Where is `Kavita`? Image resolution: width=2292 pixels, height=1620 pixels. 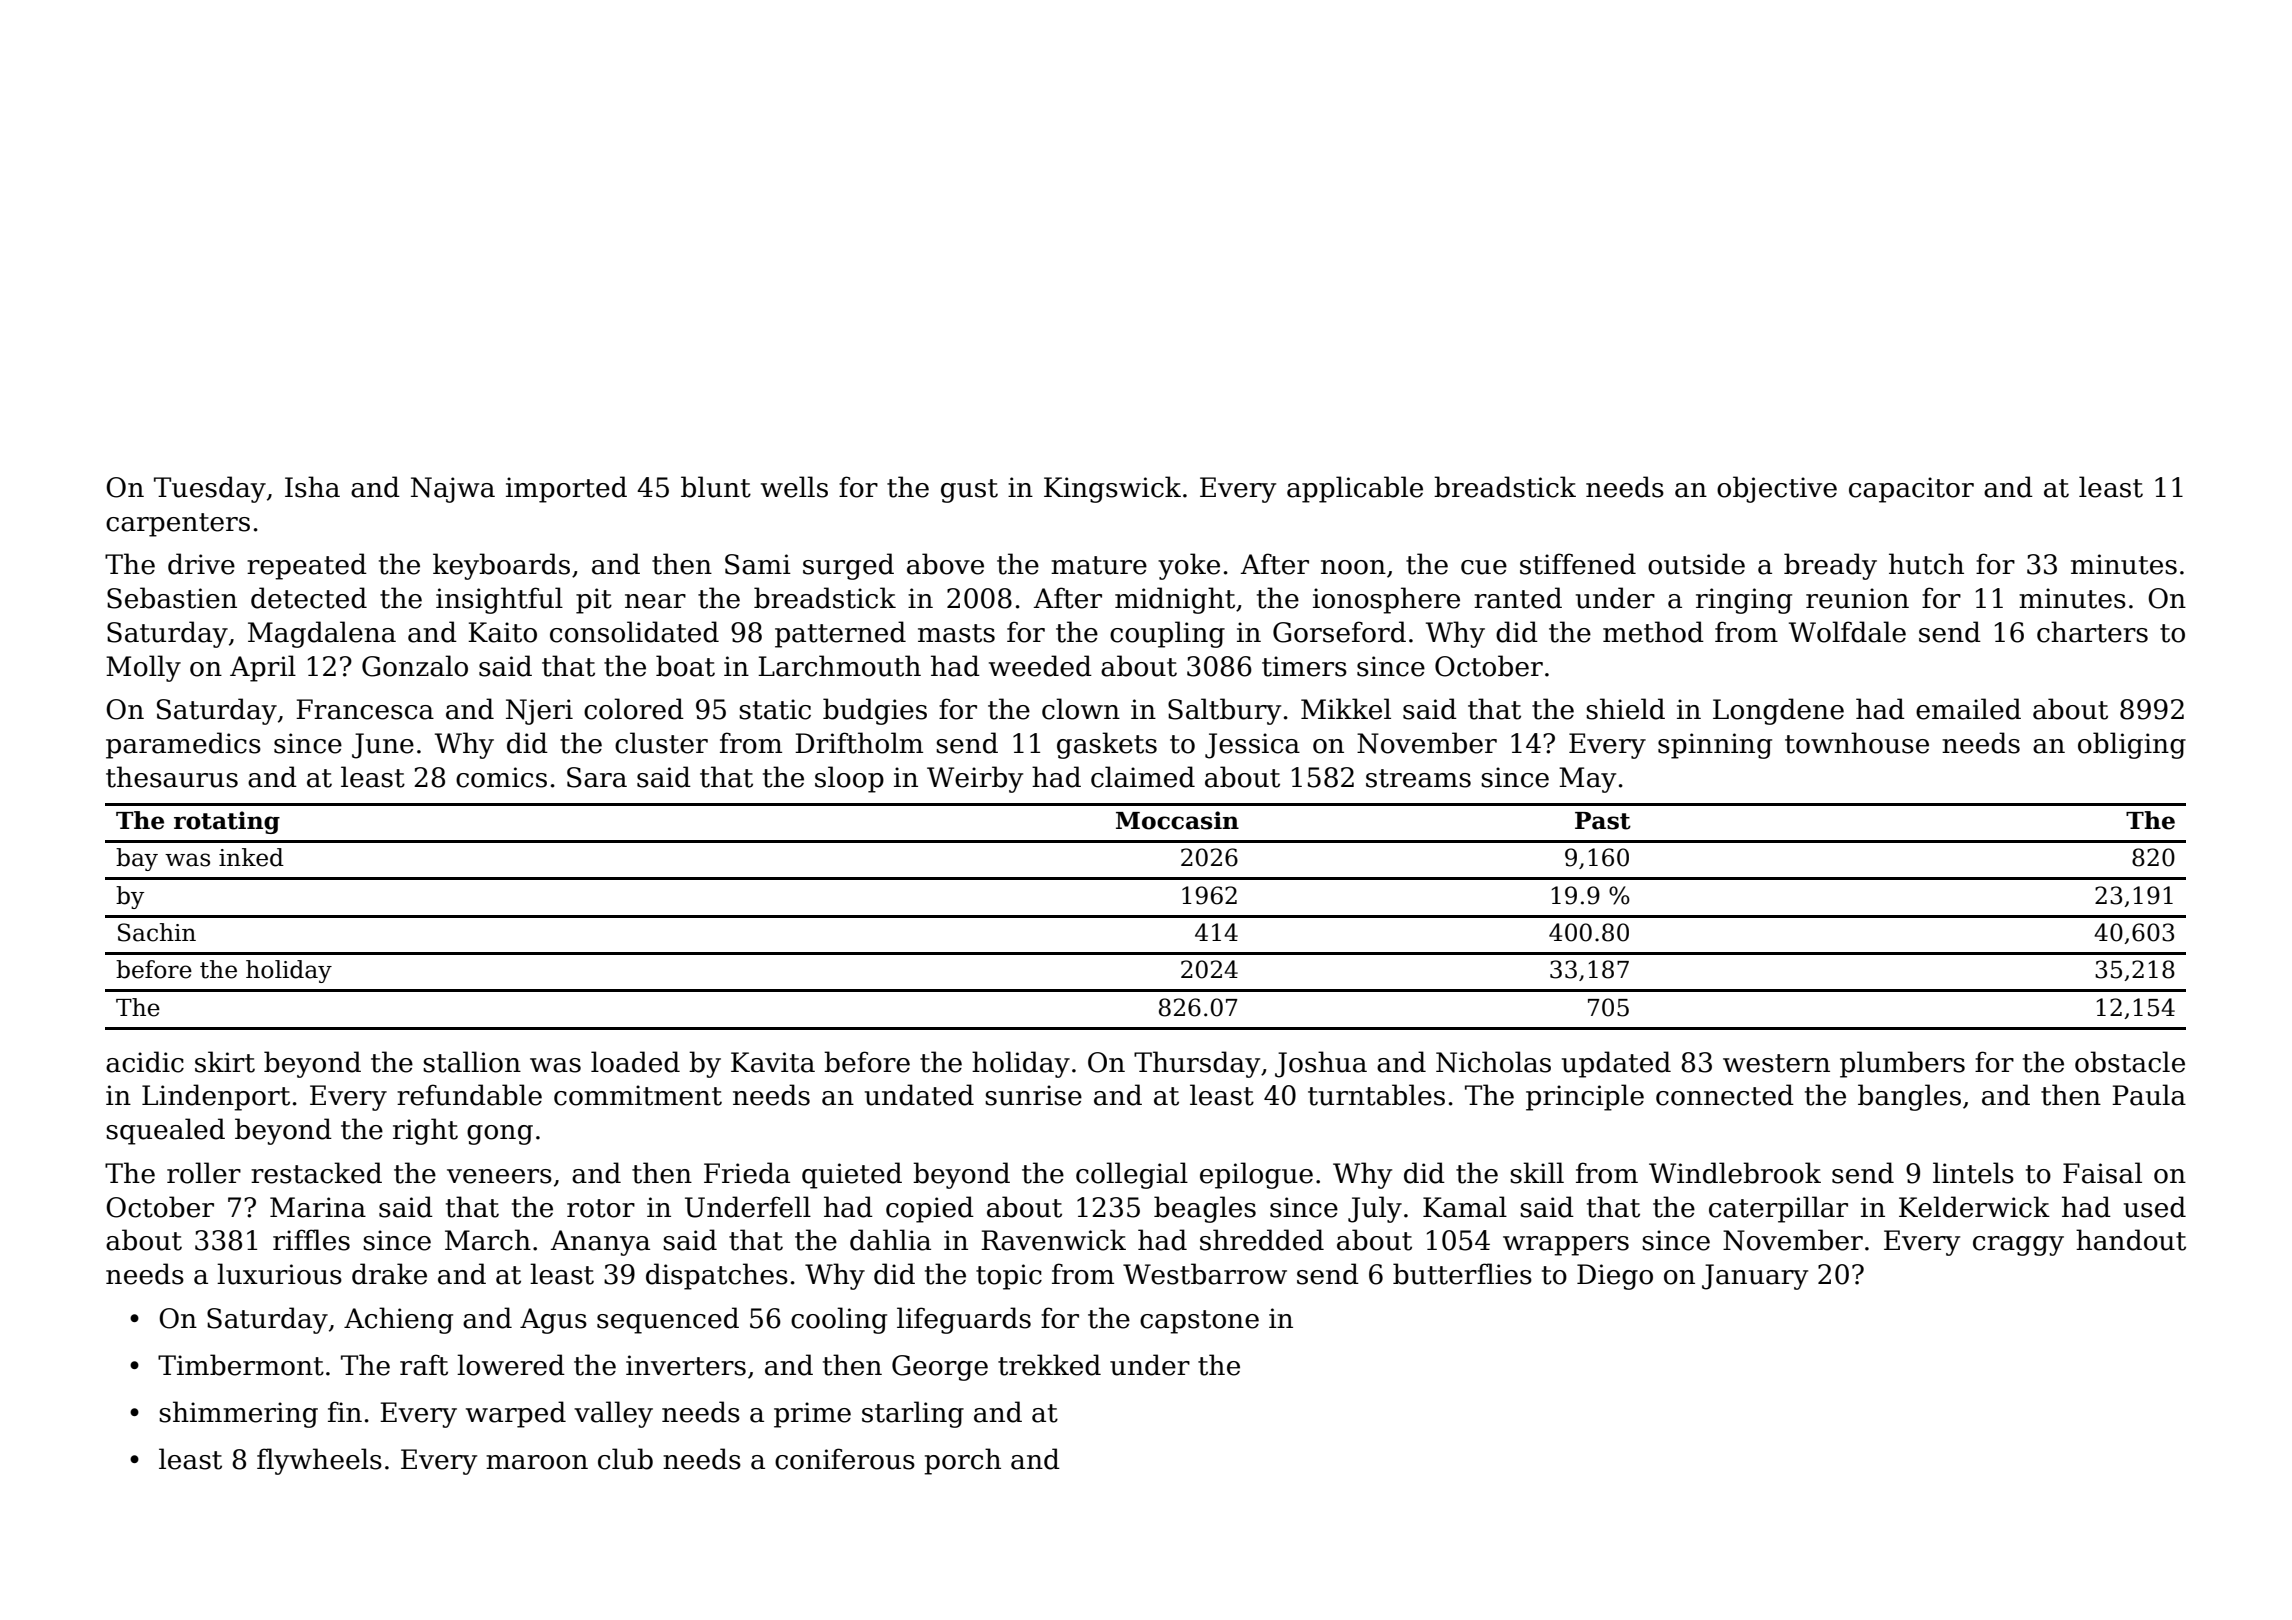
Kavita is located at coordinates (773, 1062).
